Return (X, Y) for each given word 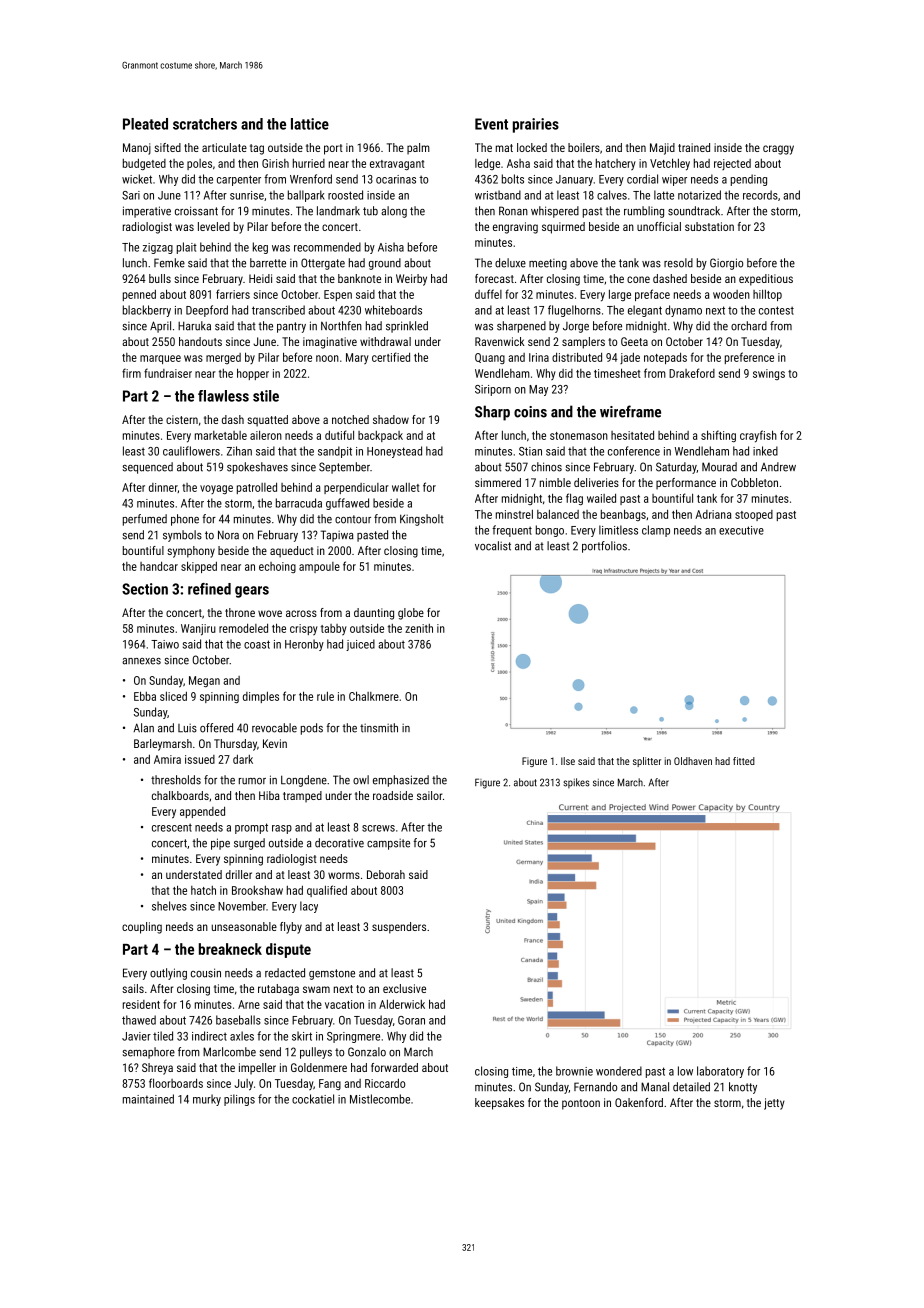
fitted (744, 761)
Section (145, 589)
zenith (419, 628)
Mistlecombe (380, 1099)
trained (694, 147)
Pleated (145, 124)
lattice (310, 124)
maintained (148, 1099)
